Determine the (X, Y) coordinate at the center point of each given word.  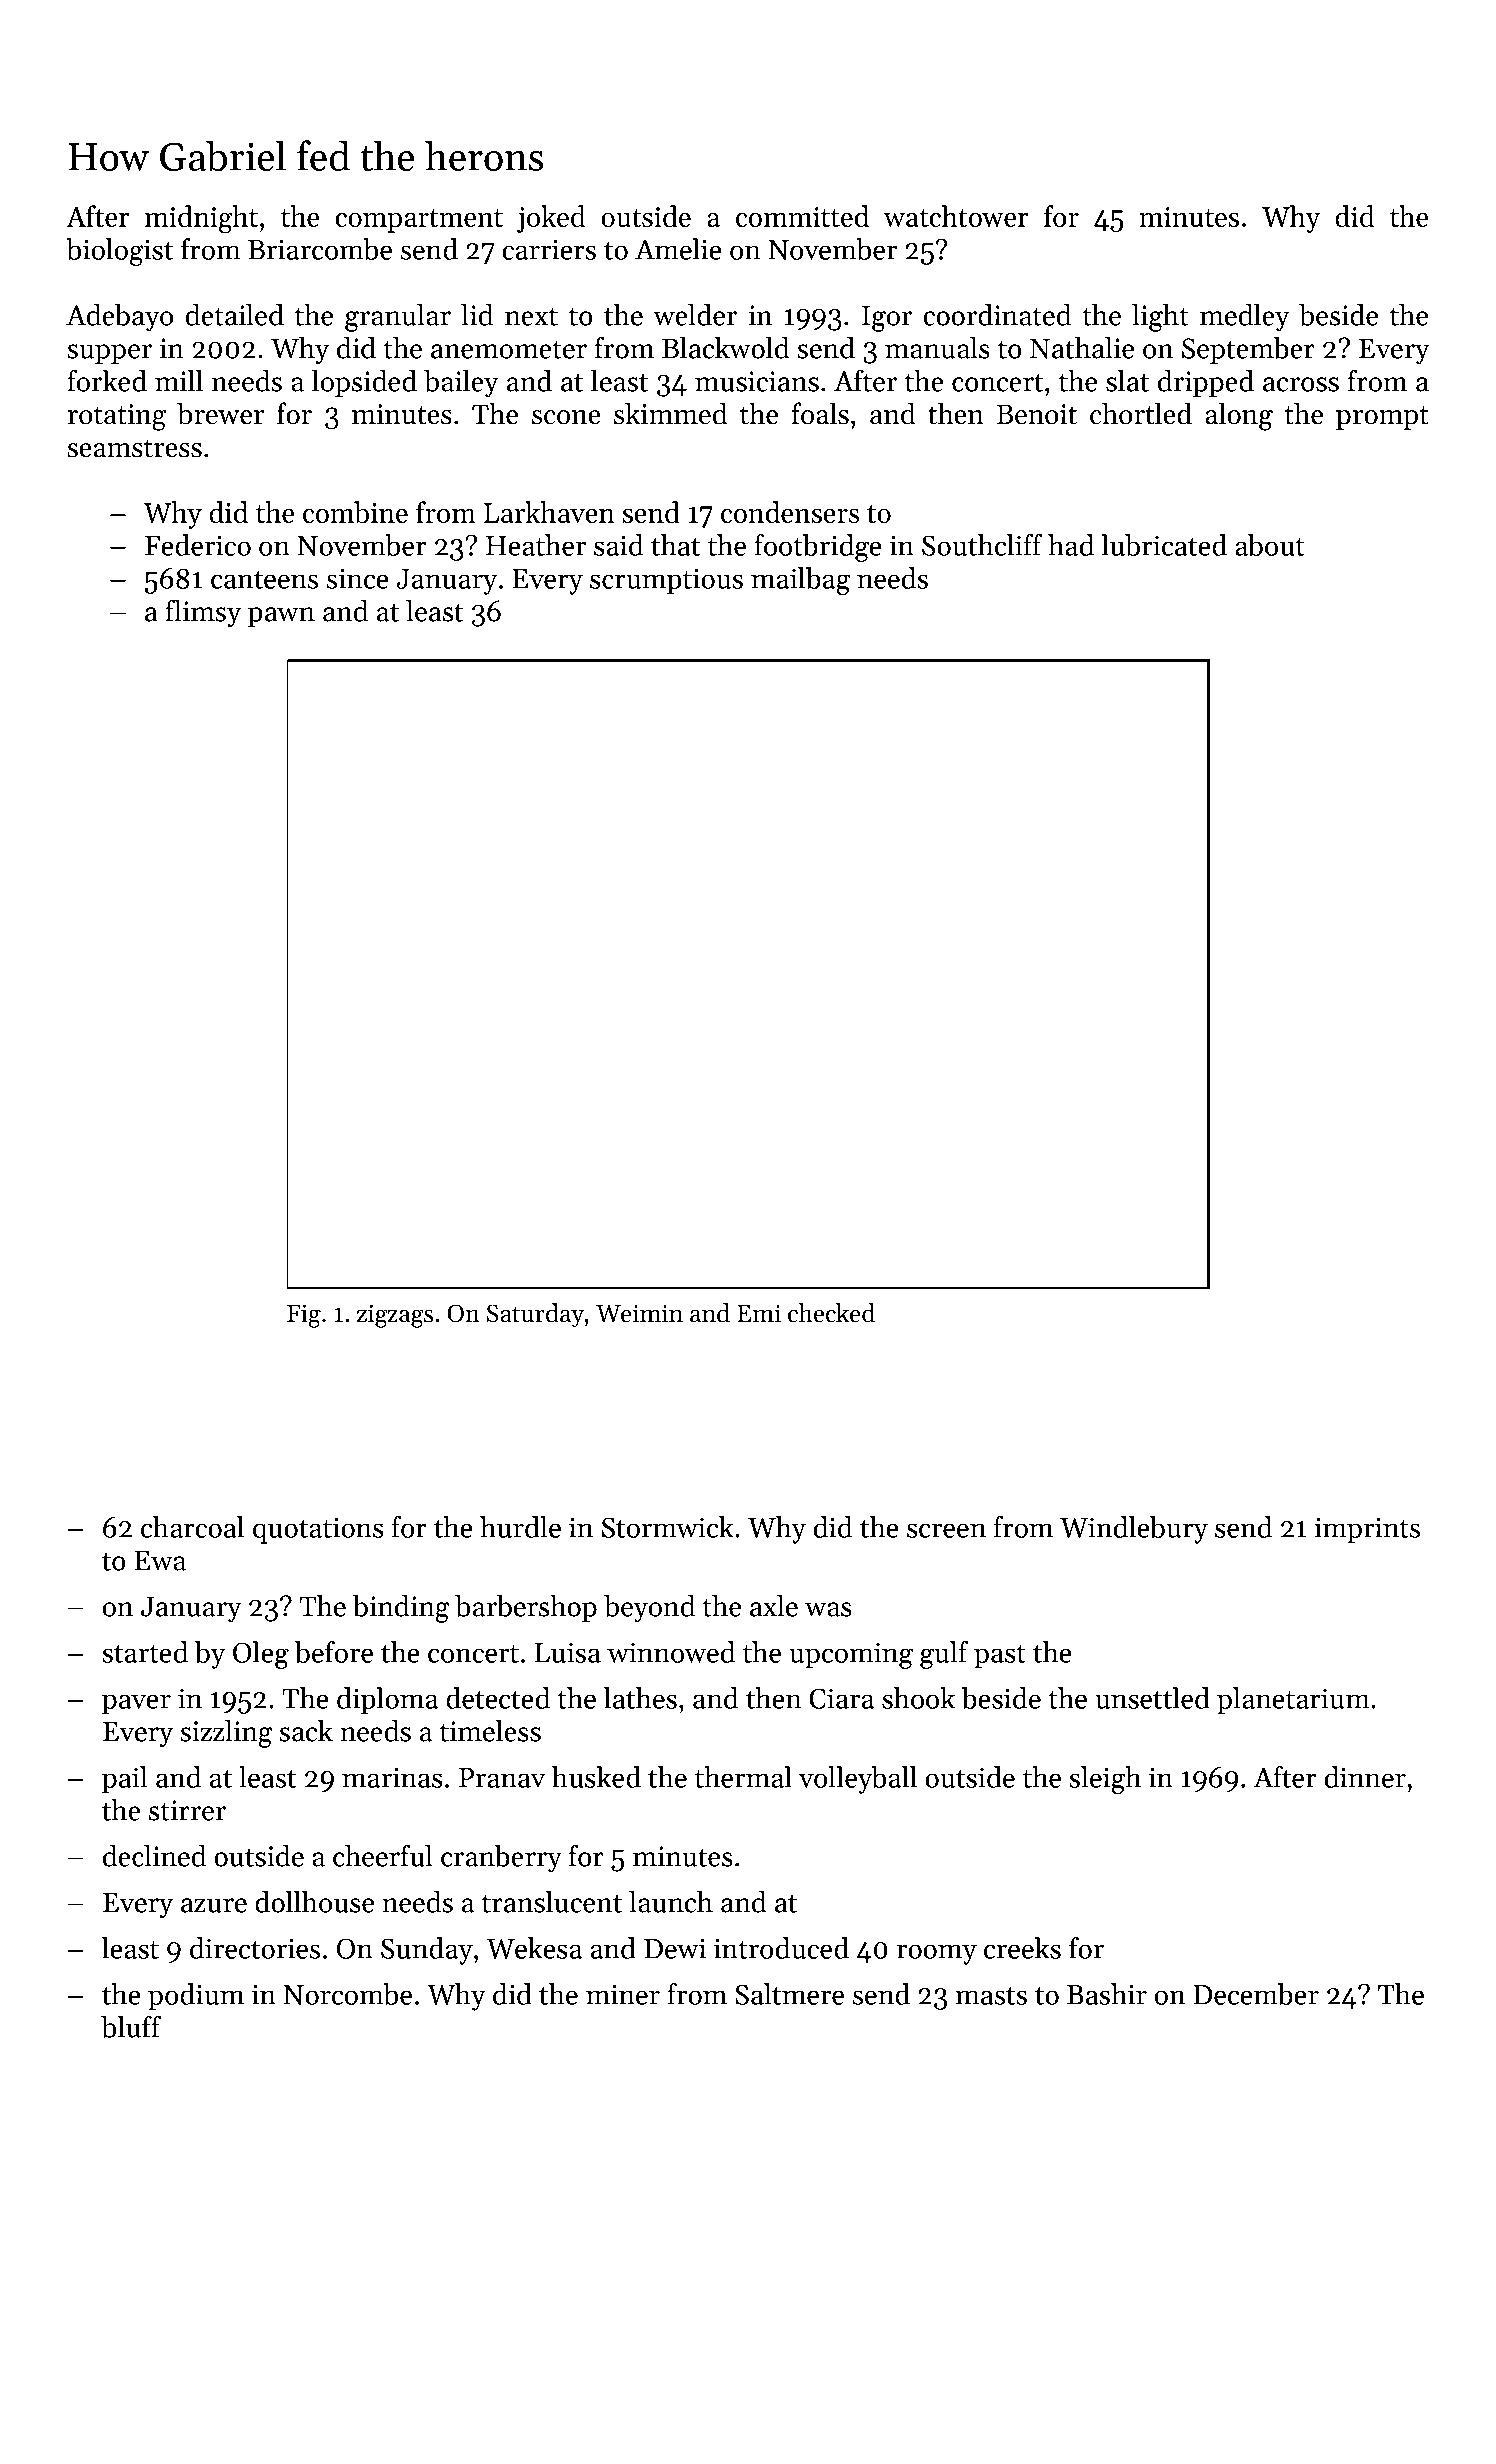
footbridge (818, 548)
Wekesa (534, 1948)
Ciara (841, 1698)
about (1270, 545)
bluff (131, 2026)
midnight (201, 219)
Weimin (639, 1313)
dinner (1365, 1777)
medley (1245, 318)
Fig (304, 1316)
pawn (281, 617)
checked (831, 1313)
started (145, 1652)
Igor (887, 319)
